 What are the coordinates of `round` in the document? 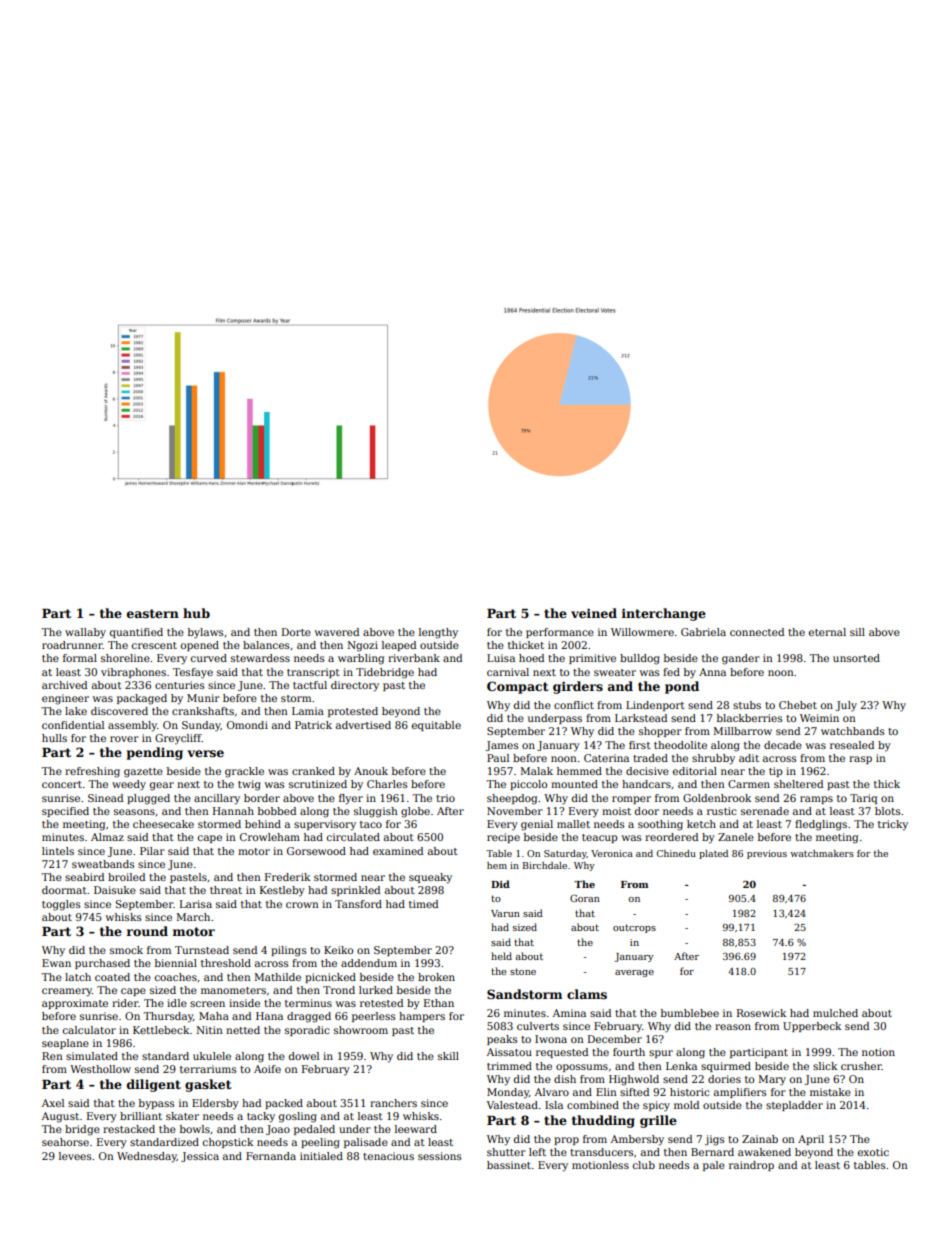 It's located at (147, 931).
